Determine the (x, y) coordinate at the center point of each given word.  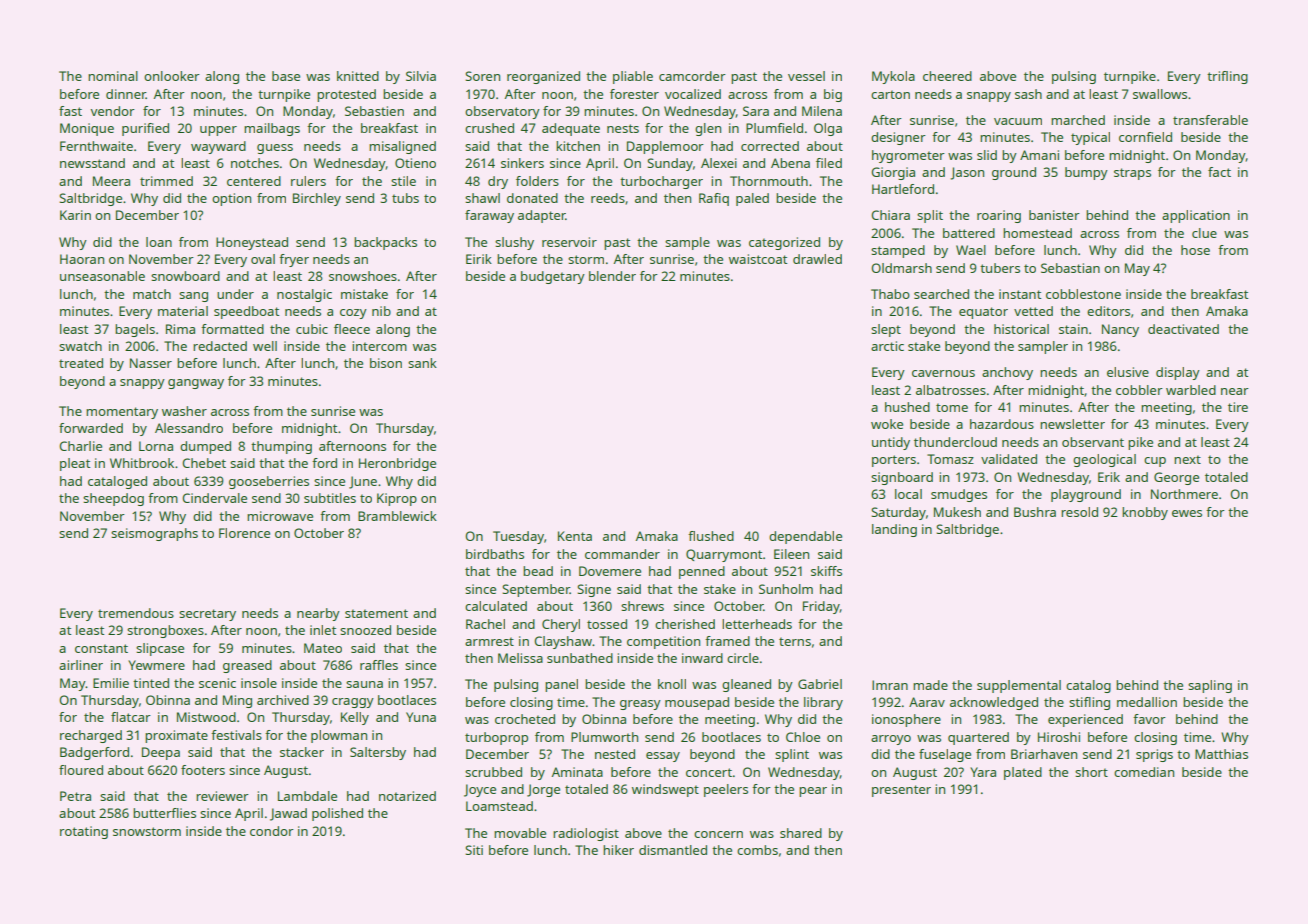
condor (272, 831)
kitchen (578, 146)
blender (612, 276)
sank (422, 363)
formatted (232, 329)
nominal (113, 76)
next (1187, 459)
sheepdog (113, 499)
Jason (967, 173)
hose (1195, 250)
